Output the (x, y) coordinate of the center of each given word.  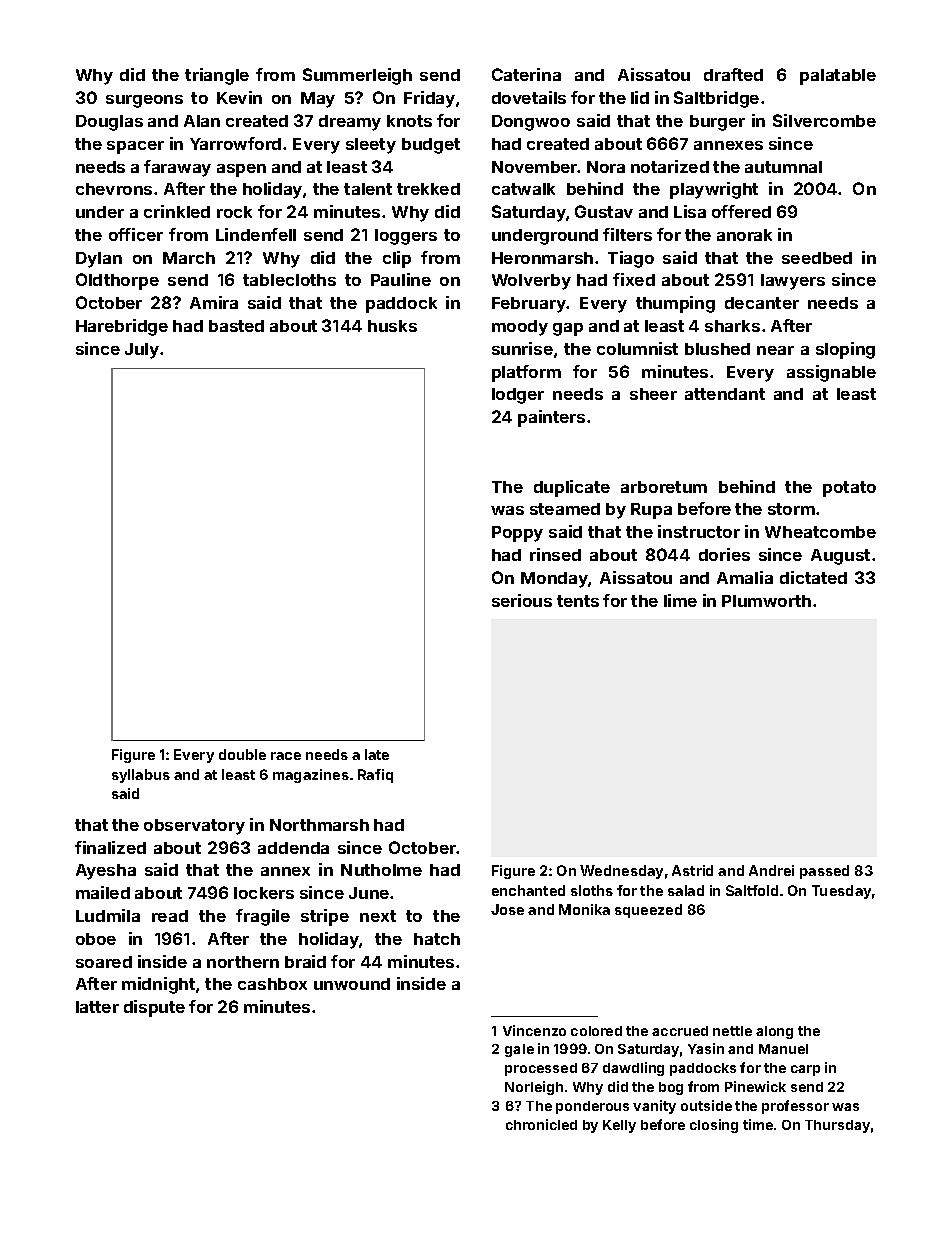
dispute (154, 1008)
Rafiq (375, 776)
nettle (732, 1031)
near (775, 350)
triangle (217, 76)
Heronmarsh (542, 258)
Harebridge (122, 327)
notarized (670, 166)
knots (409, 121)
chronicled (541, 1124)
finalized (110, 847)
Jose (507, 909)
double (242, 754)
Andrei (771, 870)
